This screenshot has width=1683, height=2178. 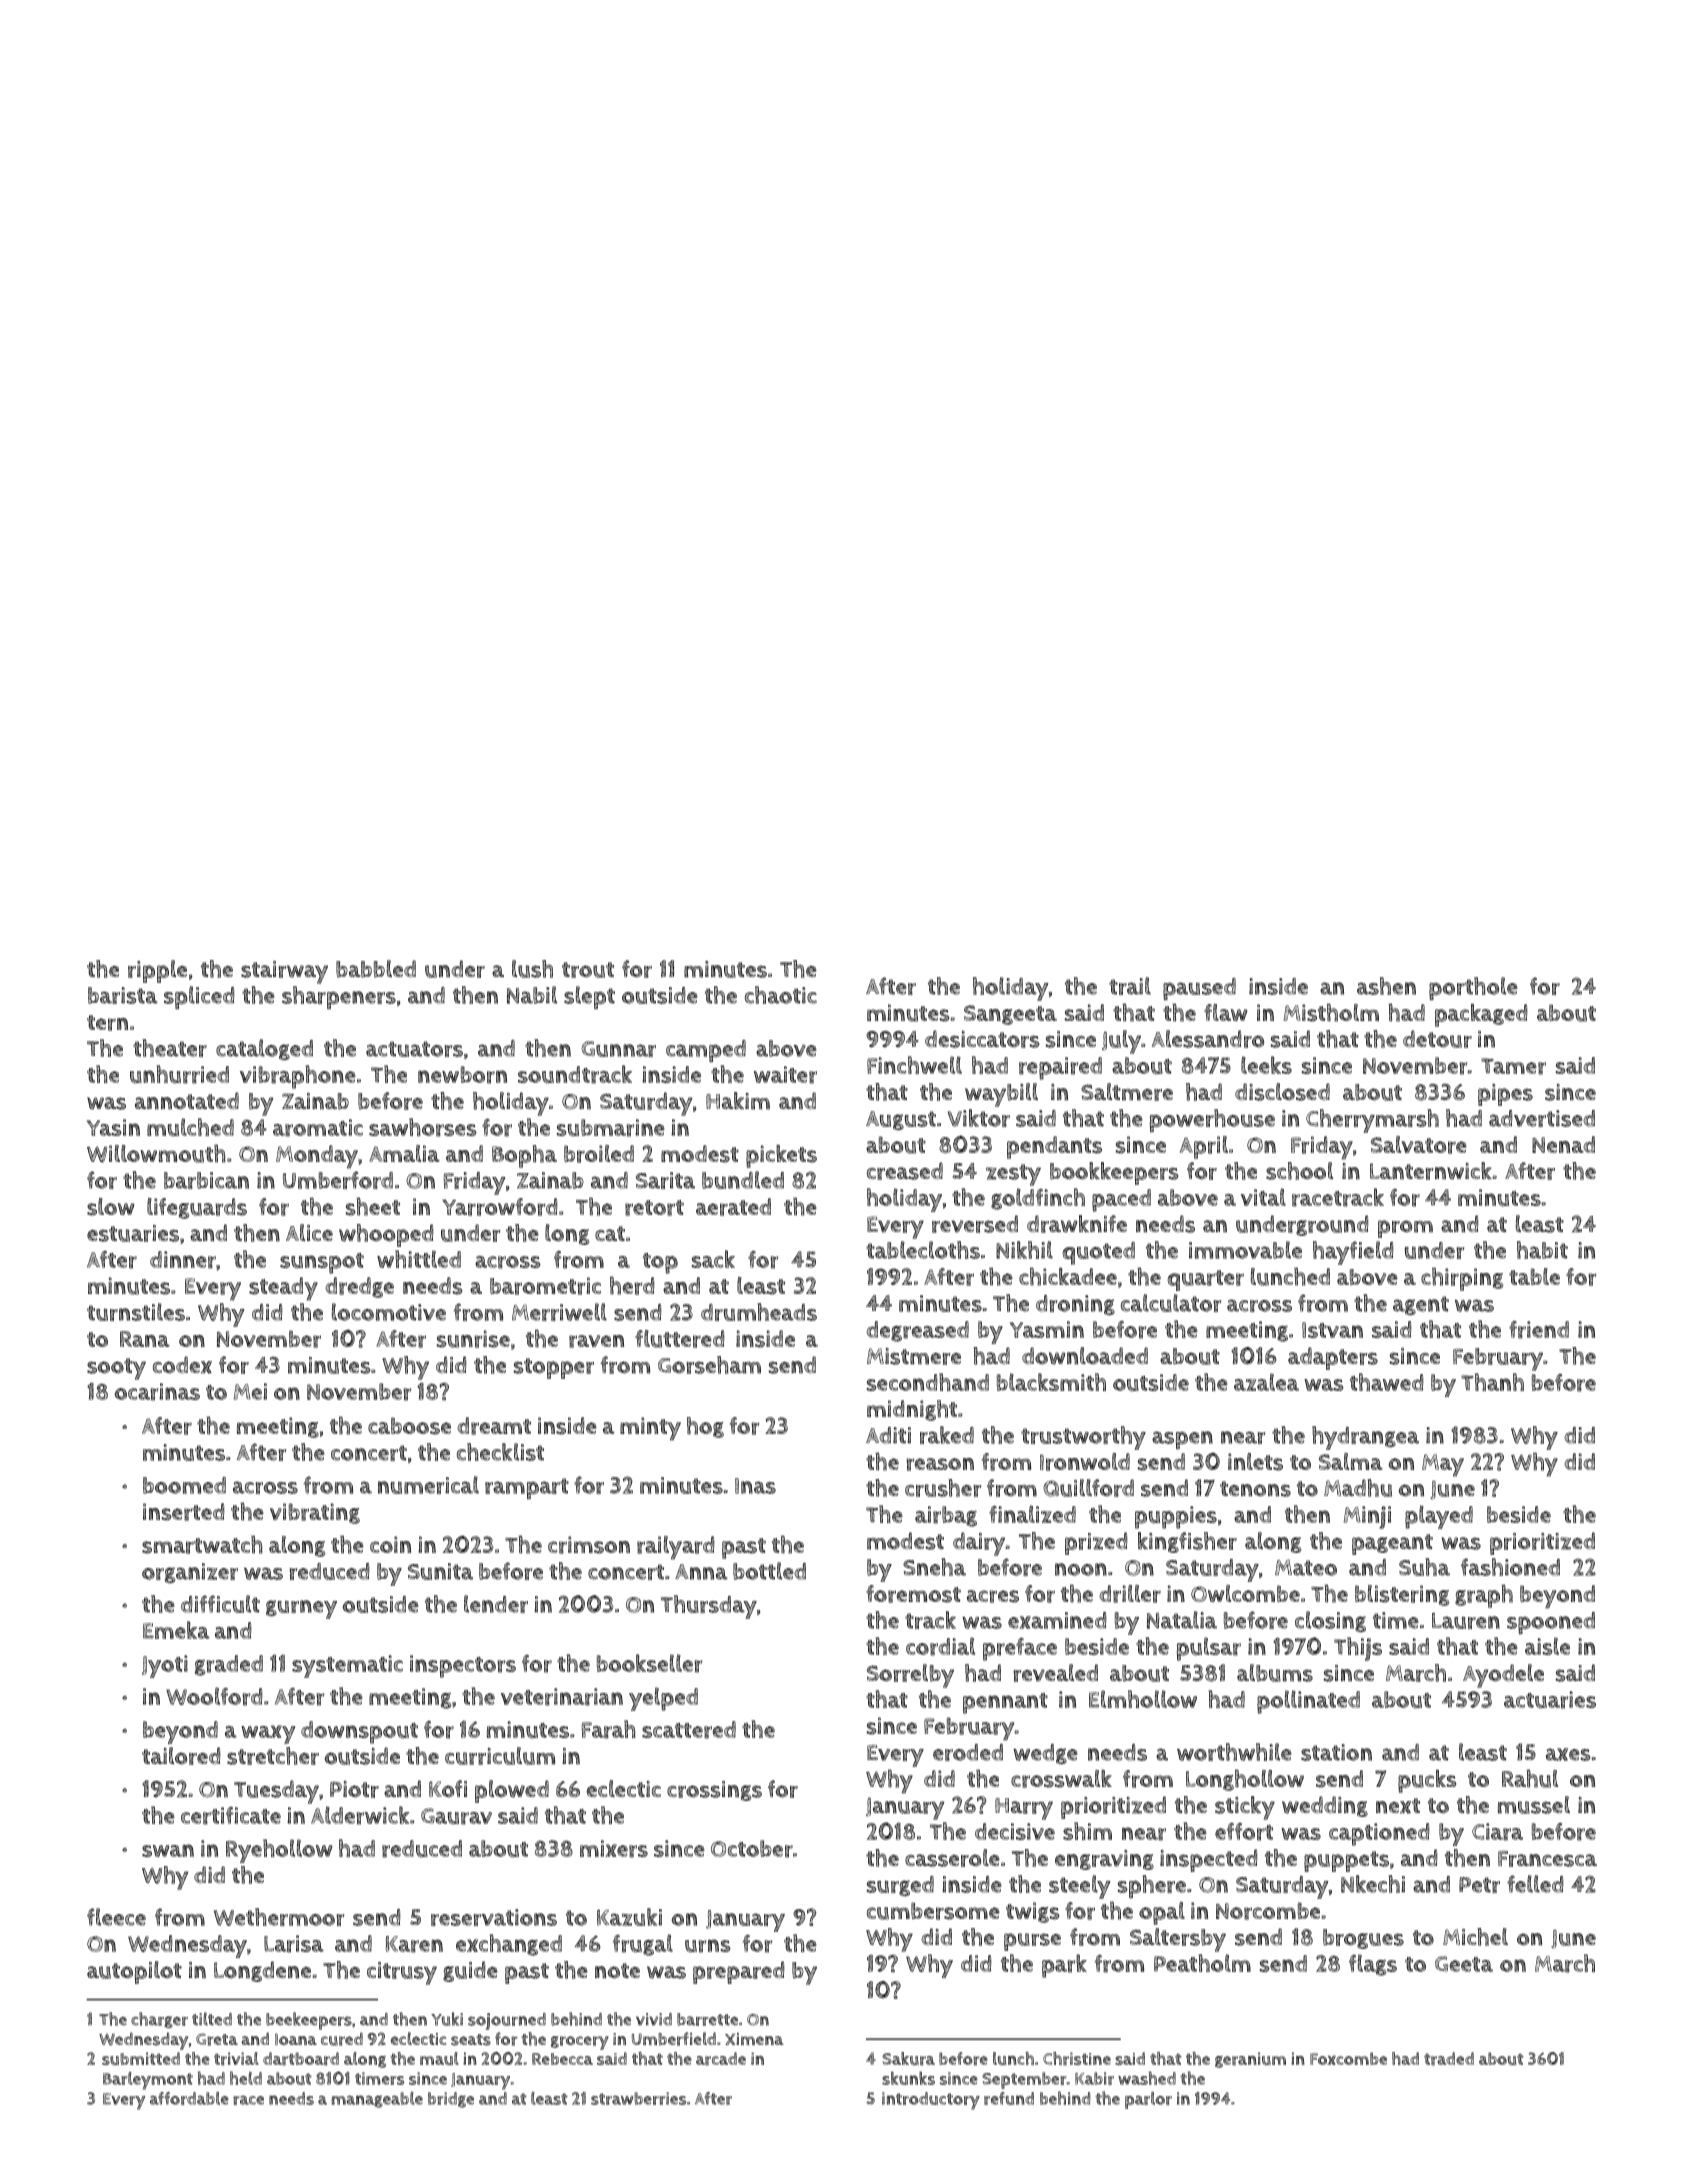 I want to click on vibraphone, so click(x=298, y=1077).
